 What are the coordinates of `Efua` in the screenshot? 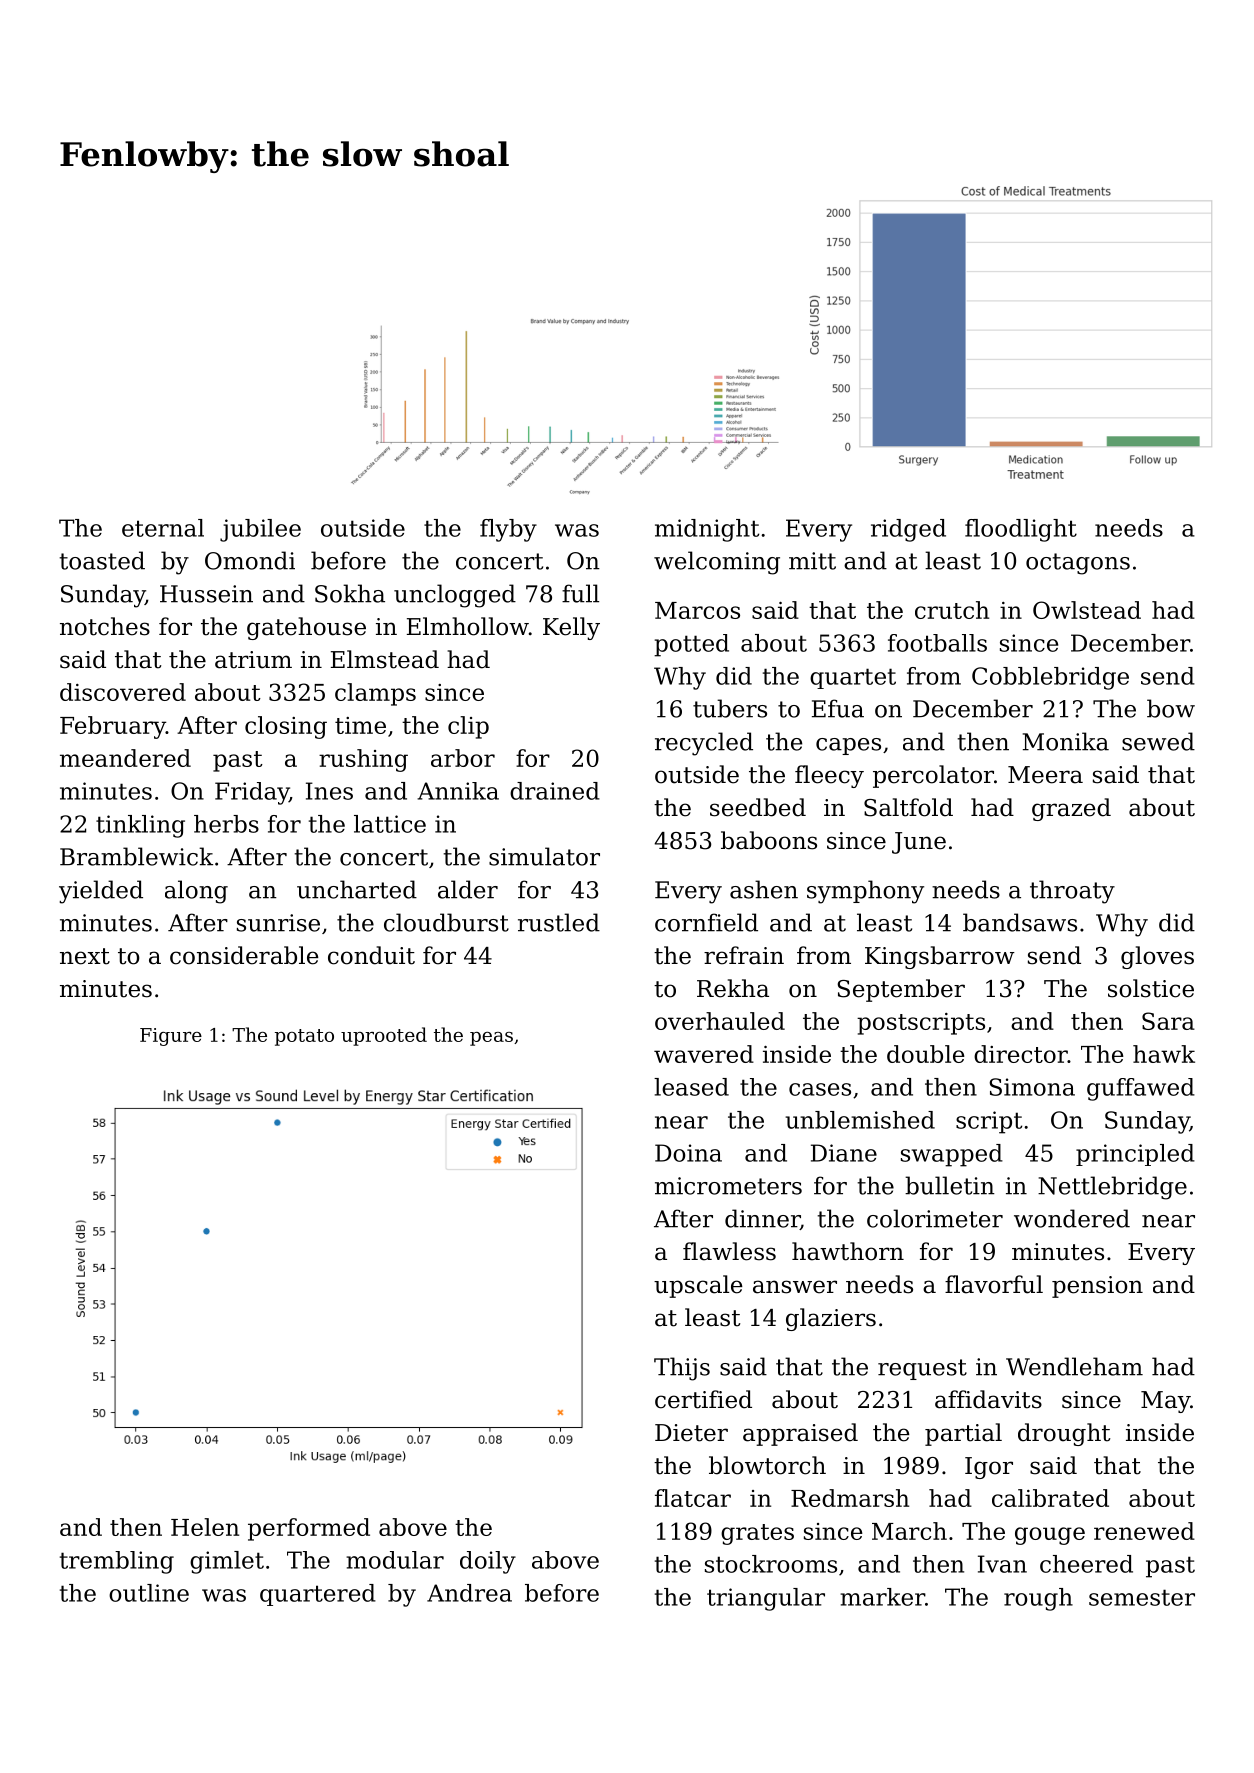 It's located at (838, 708).
